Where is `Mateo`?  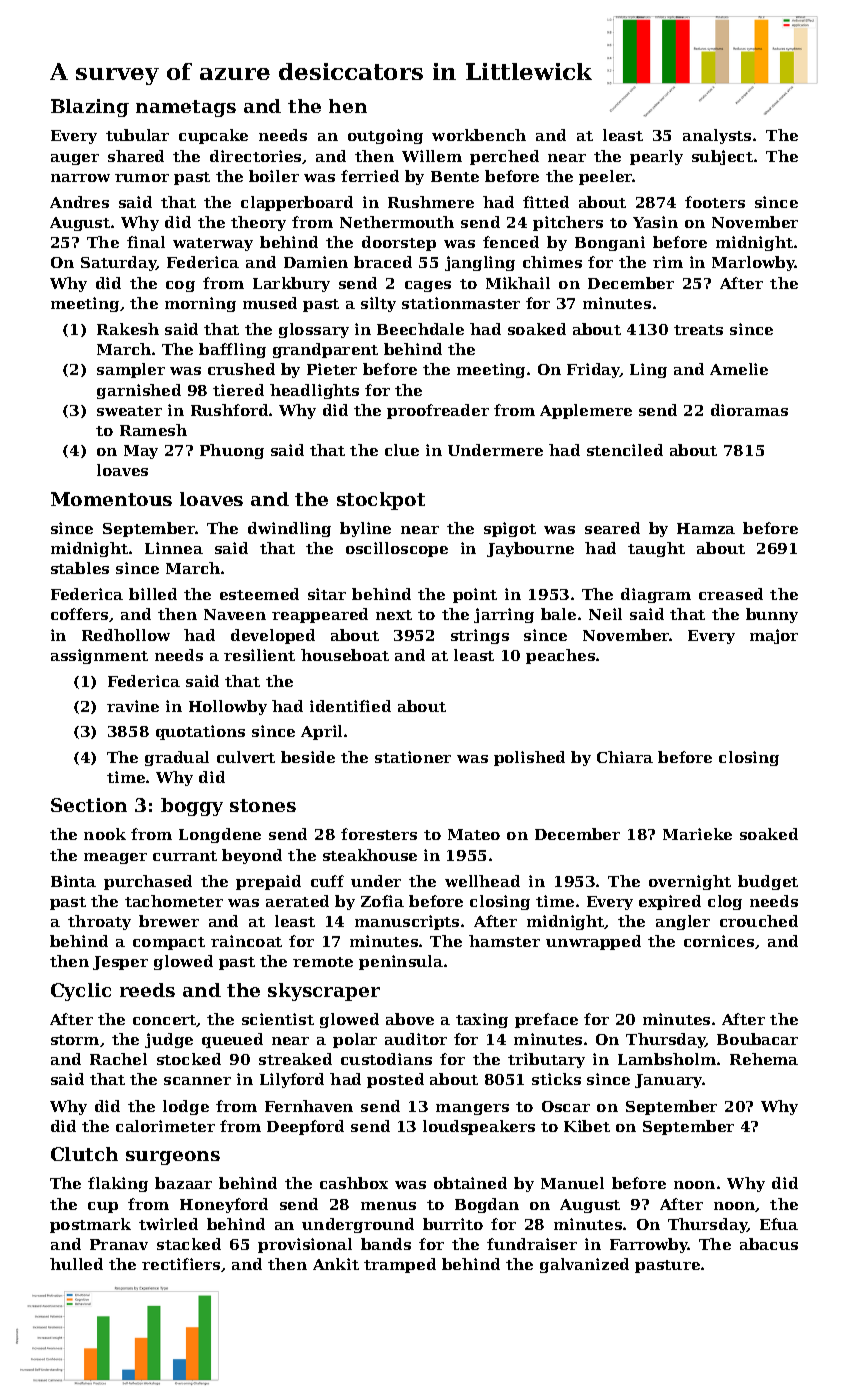 Mateo is located at coordinates (474, 834).
